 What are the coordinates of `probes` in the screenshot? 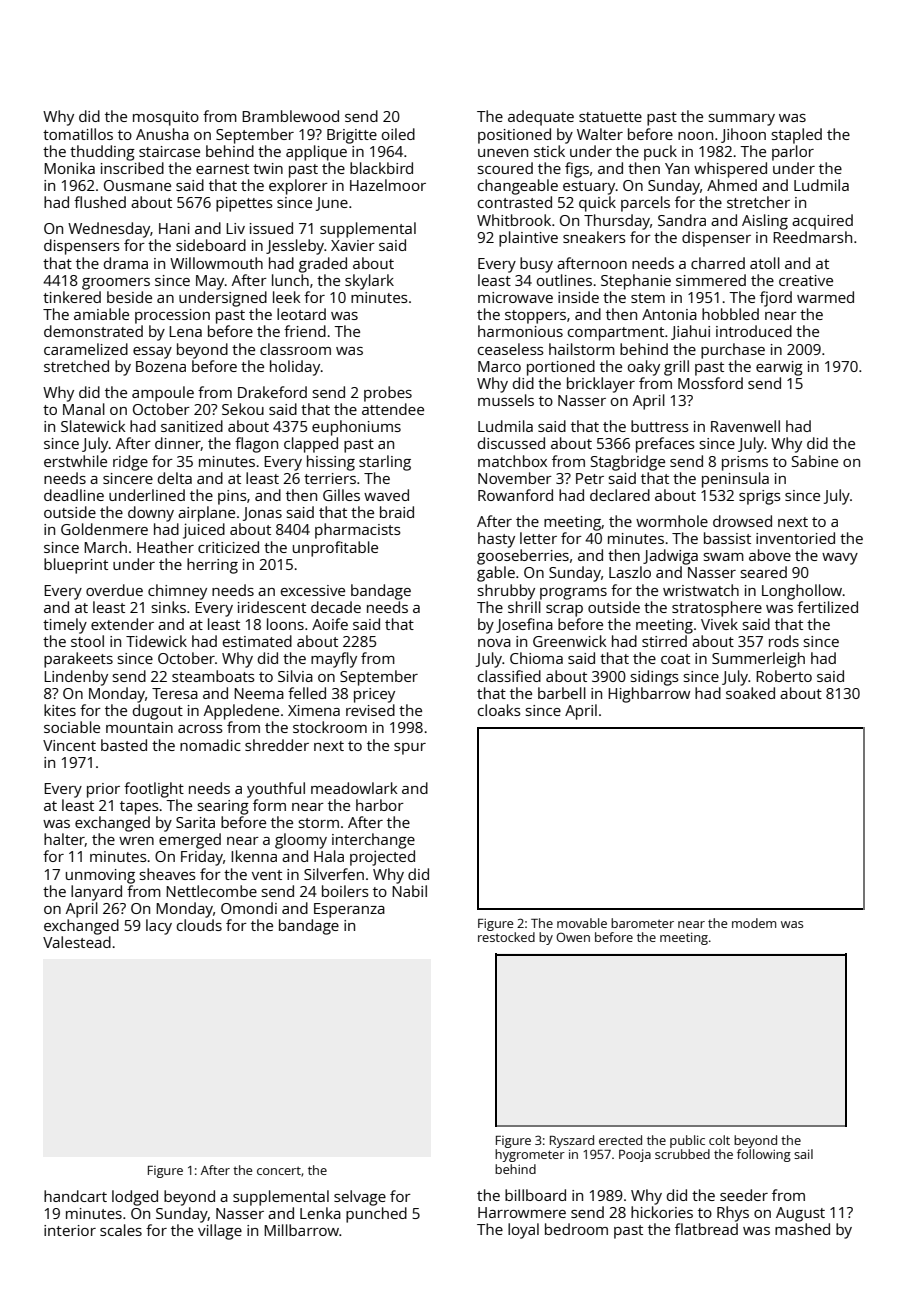 It's located at (388, 394).
